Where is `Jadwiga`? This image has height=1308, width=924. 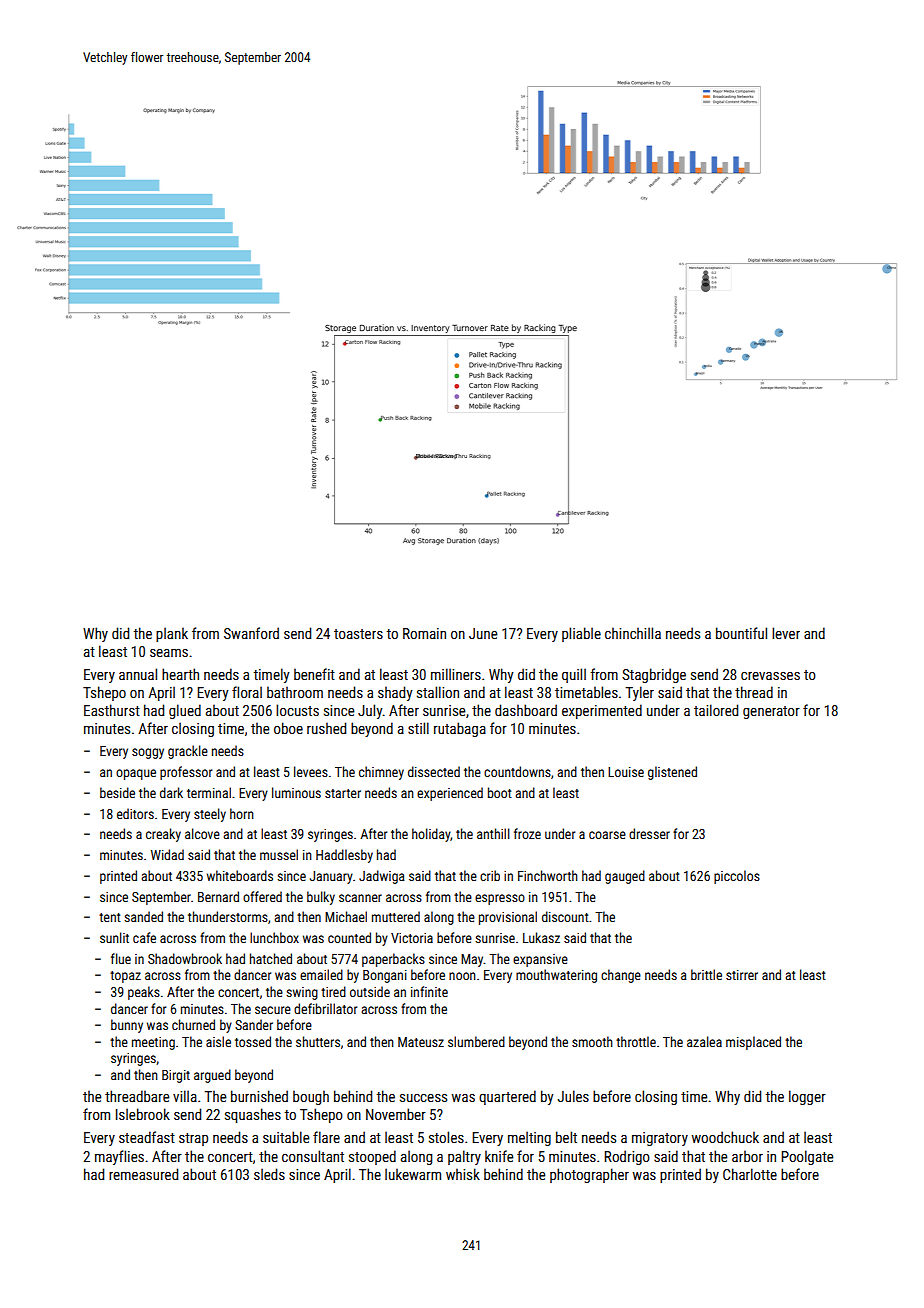
Jadwiga is located at coordinates (382, 877).
